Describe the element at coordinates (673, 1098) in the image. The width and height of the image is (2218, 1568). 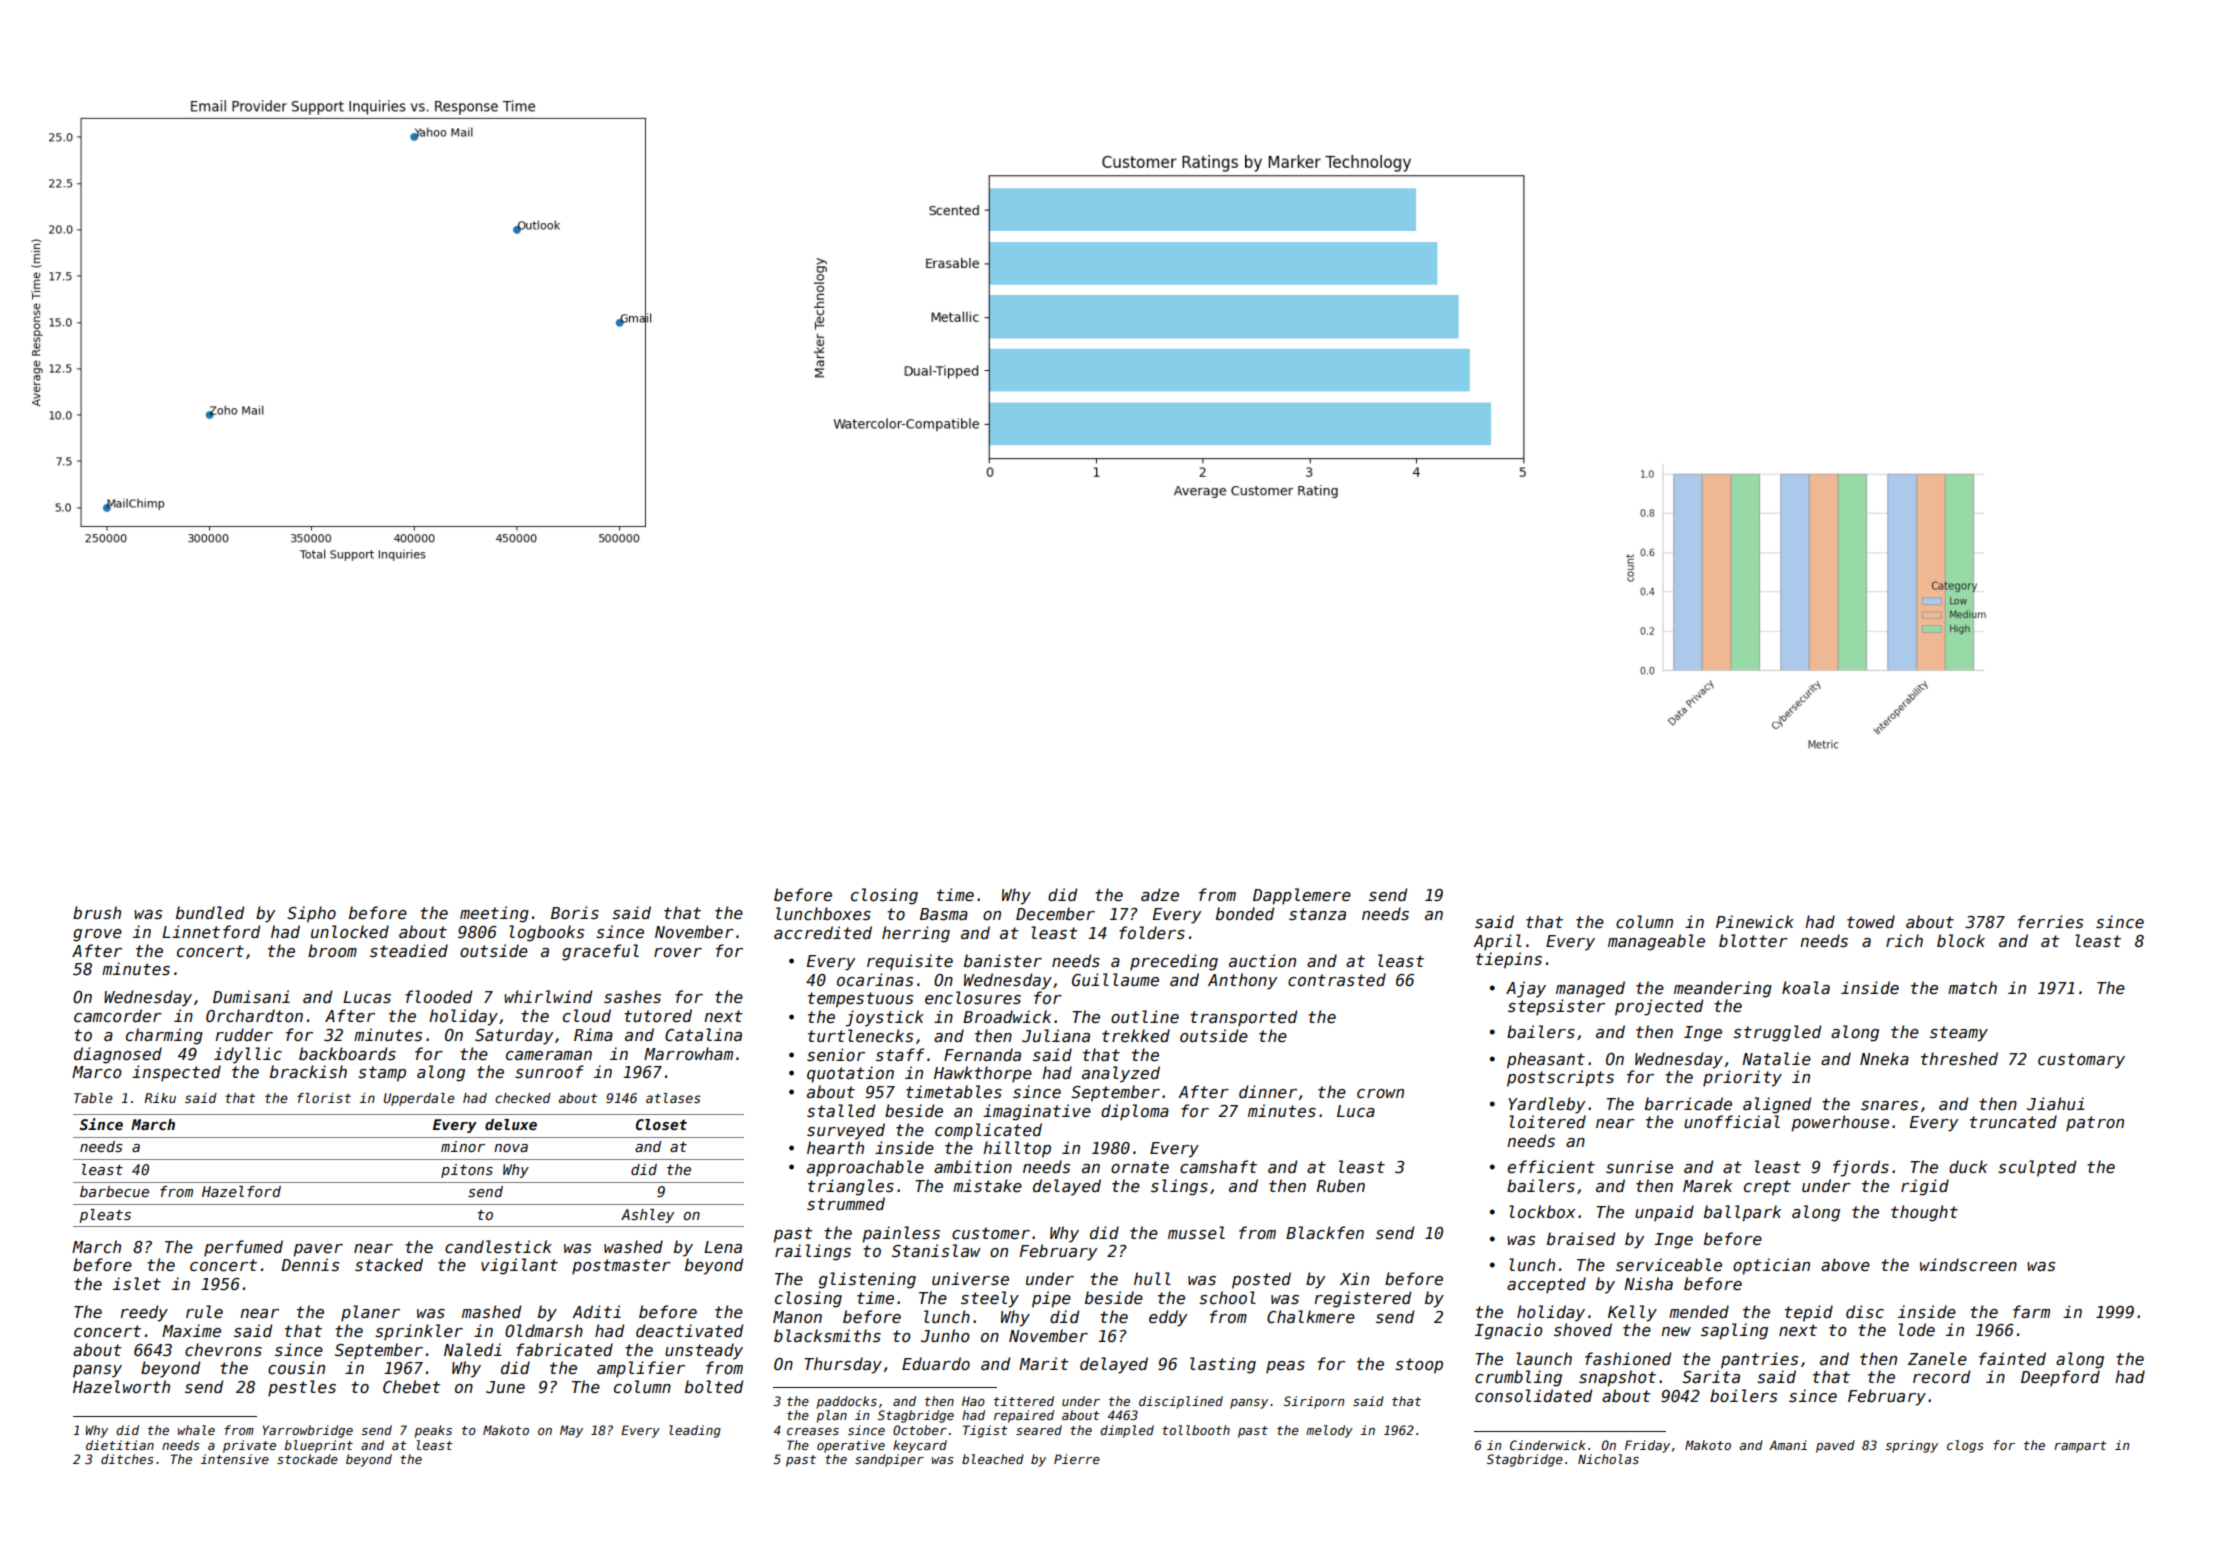
I see `atlases` at that location.
